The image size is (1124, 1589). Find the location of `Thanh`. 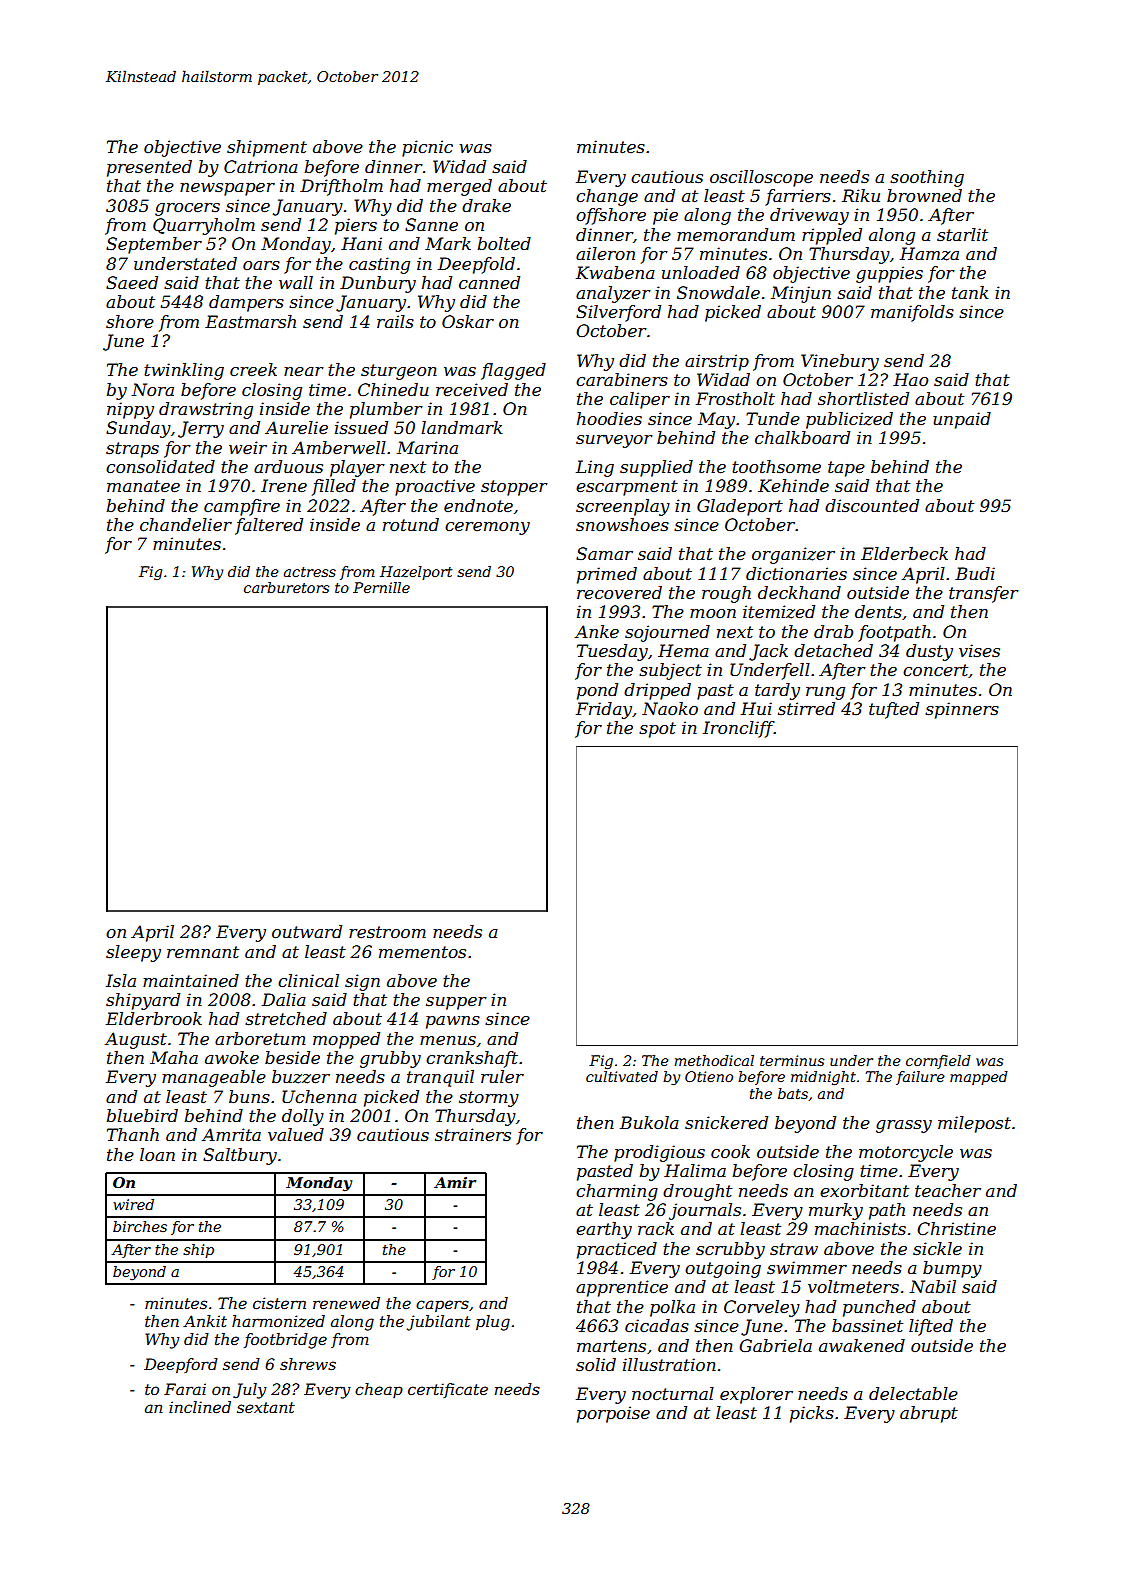

Thanh is located at coordinates (133, 1134).
